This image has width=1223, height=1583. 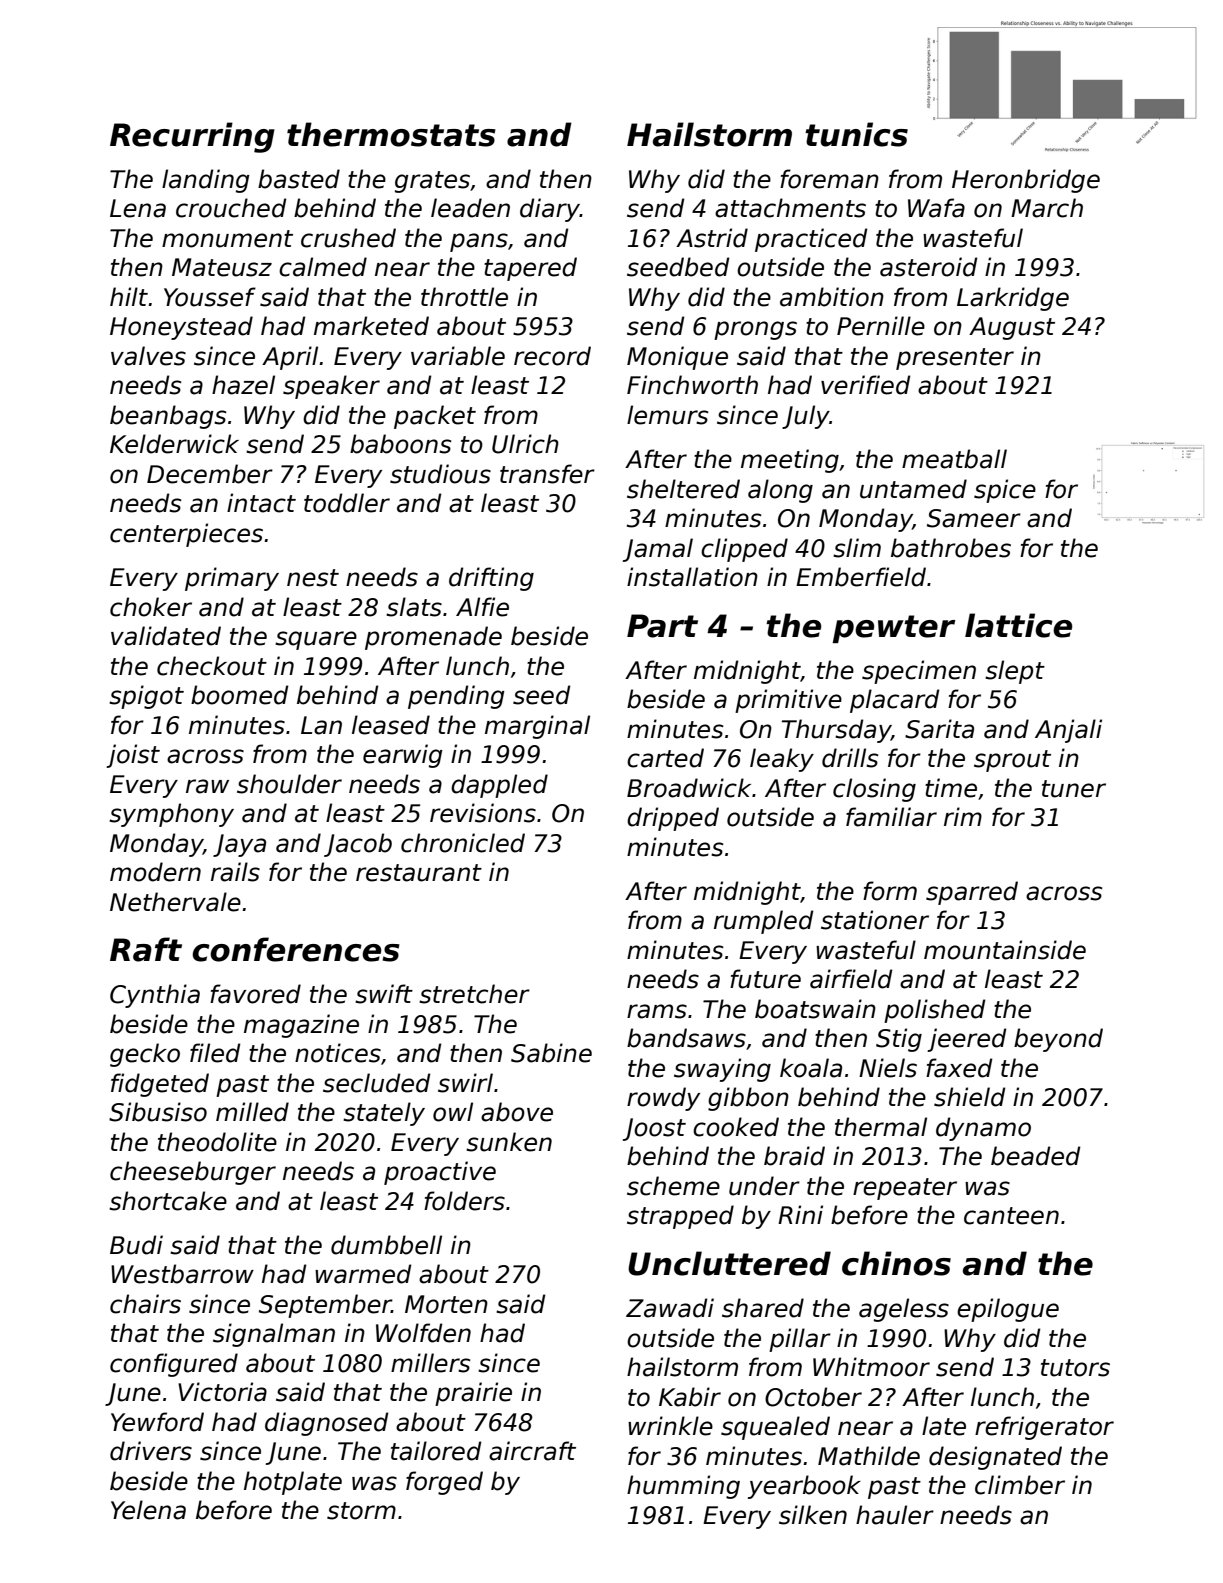 I want to click on silken, so click(x=813, y=1515).
